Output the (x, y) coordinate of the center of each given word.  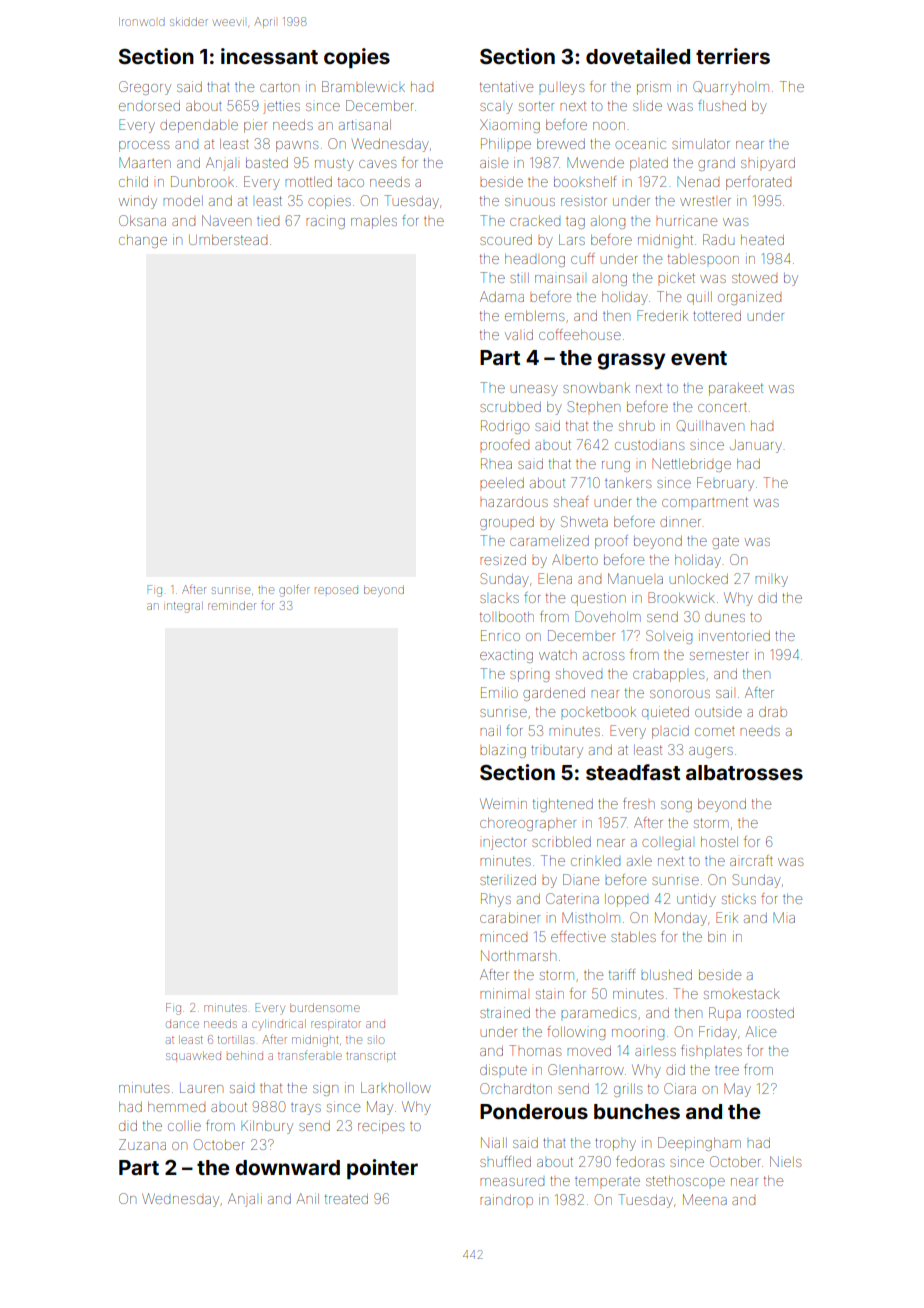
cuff (583, 258)
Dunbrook (202, 181)
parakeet (736, 389)
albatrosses (744, 772)
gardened (554, 694)
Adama (502, 296)
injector (504, 843)
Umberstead (228, 240)
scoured (506, 240)
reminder (232, 605)
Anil (307, 1198)
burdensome (325, 1007)
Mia (784, 917)
